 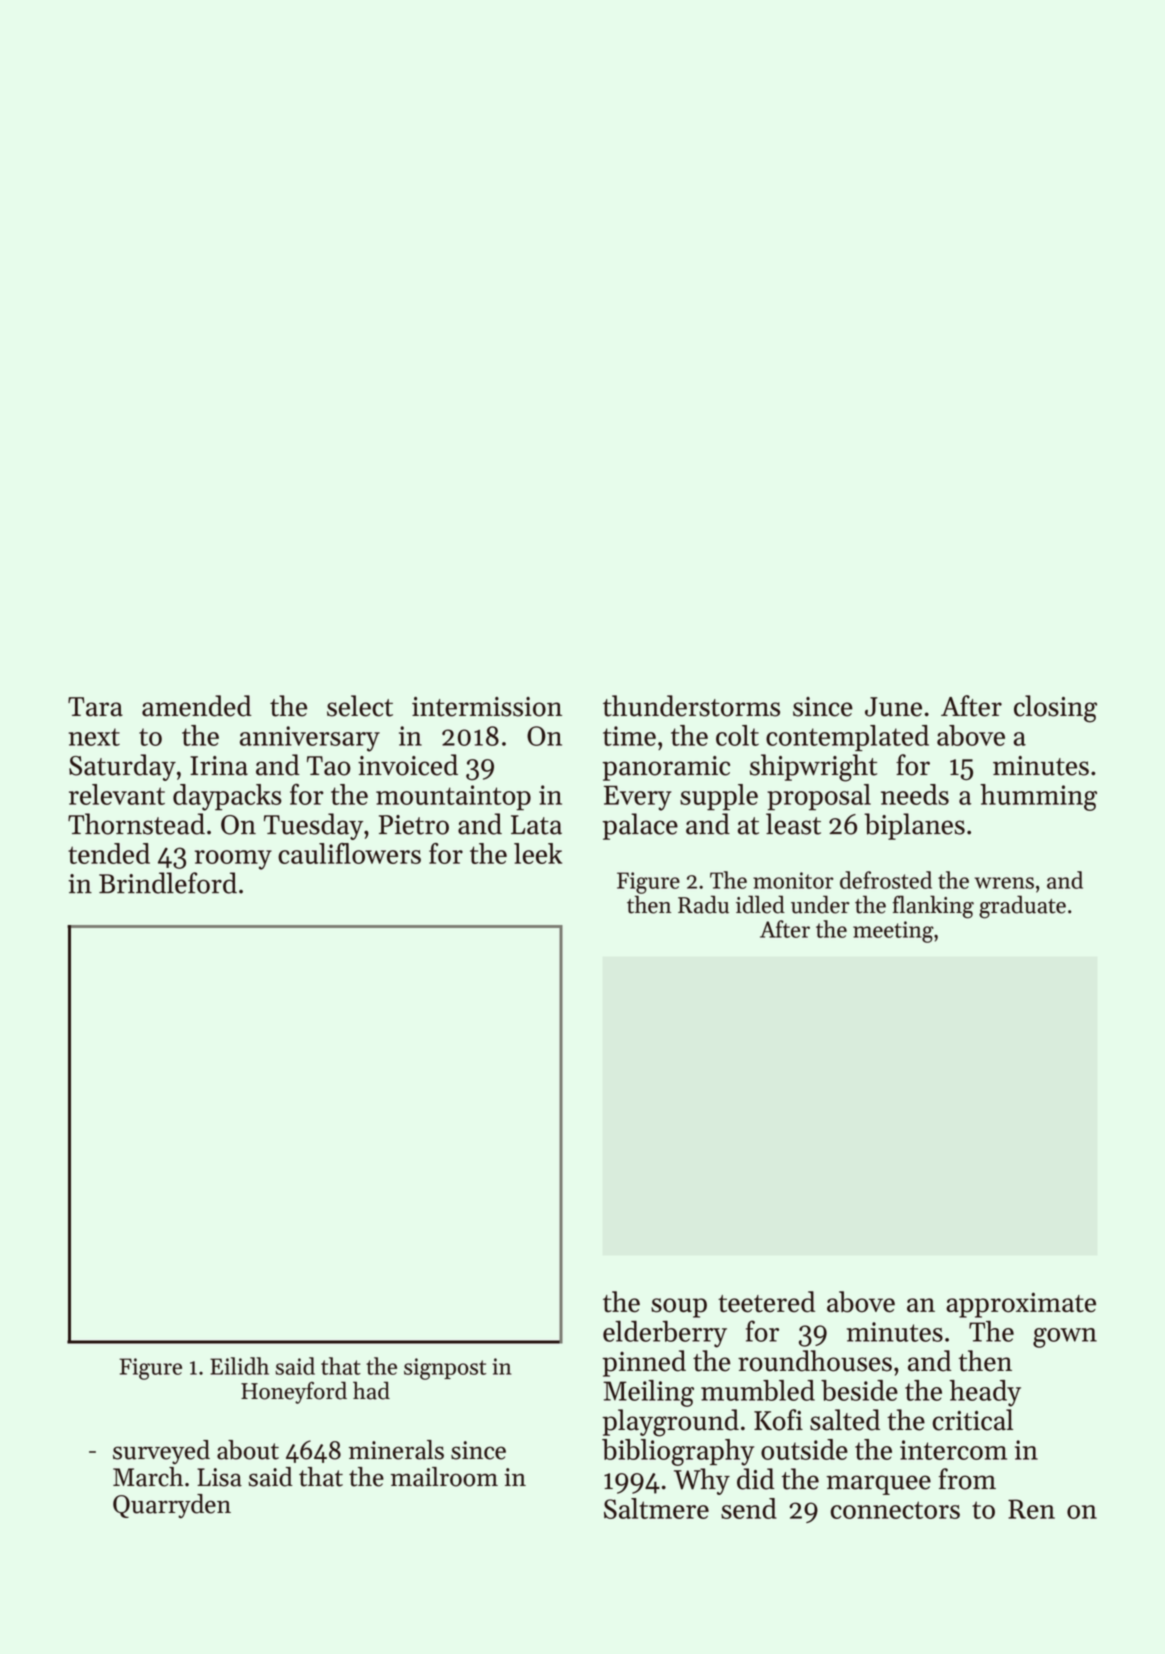 I want to click on cauliflowers, so click(x=349, y=853).
